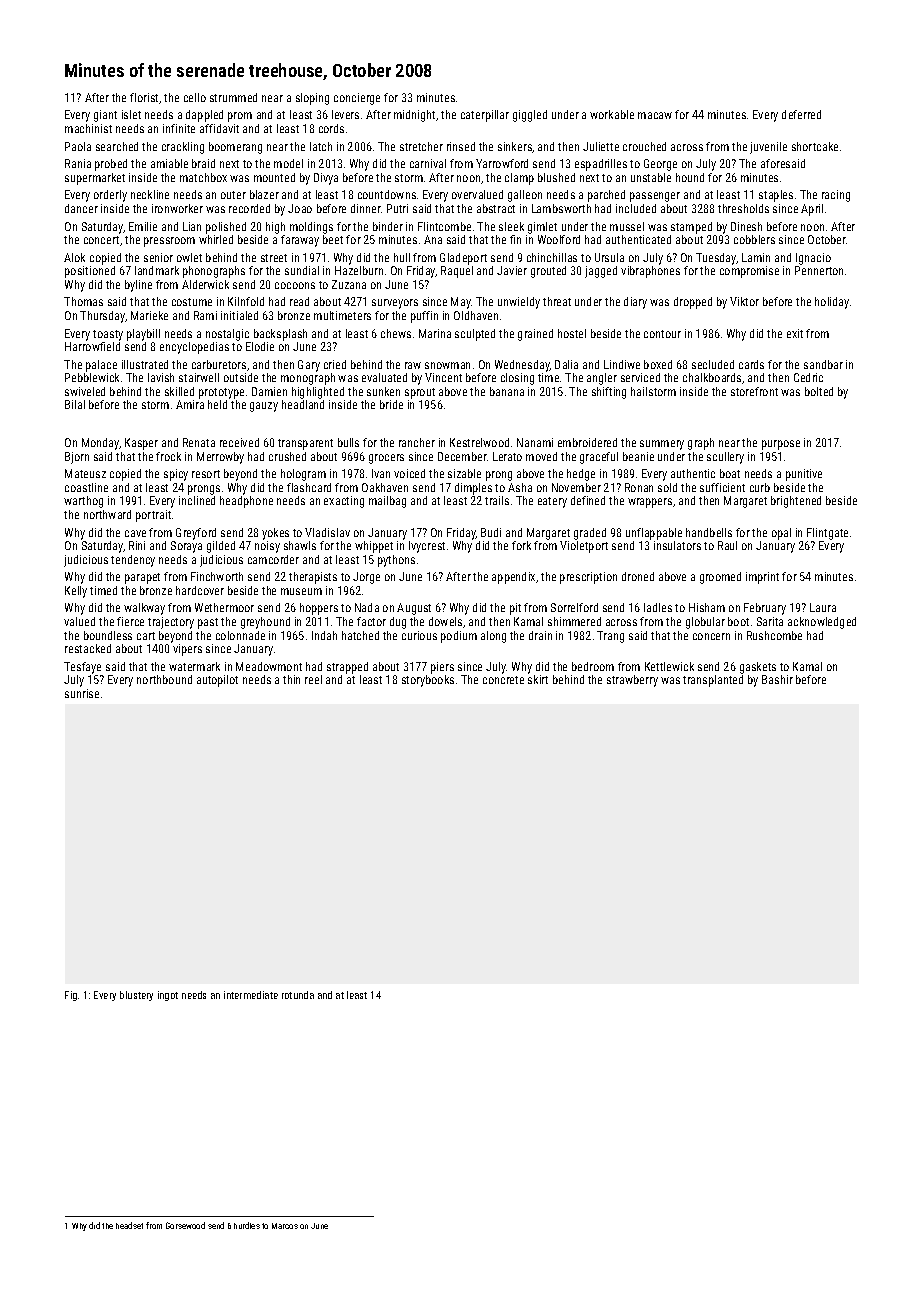 This screenshot has width=924, height=1308. Describe the element at coordinates (219, 364) in the screenshot. I see `carburetors` at that location.
